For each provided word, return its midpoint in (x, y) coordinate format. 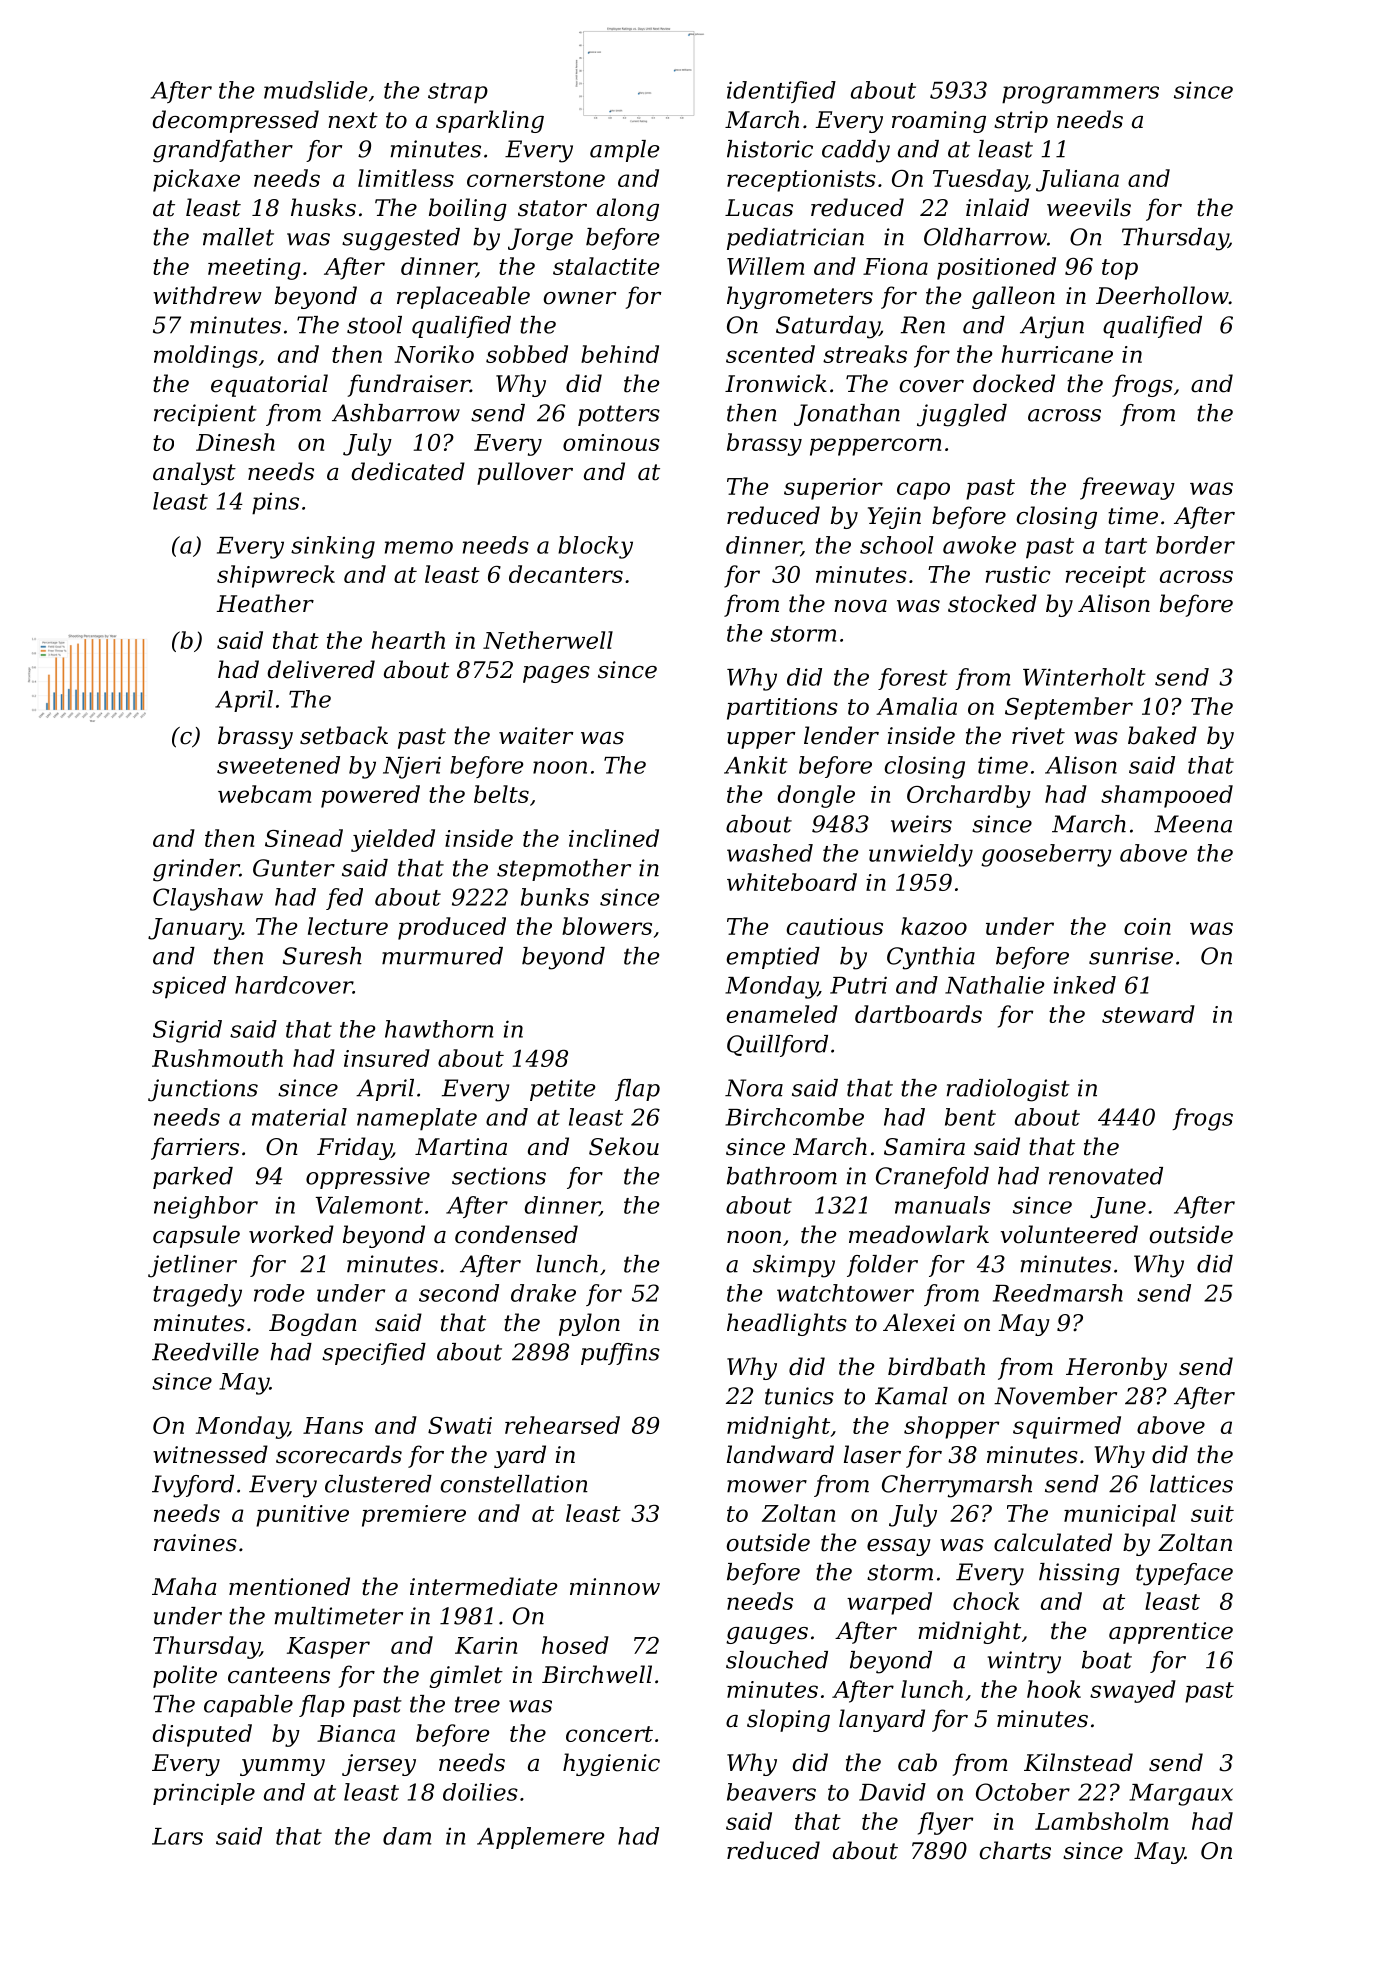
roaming (939, 122)
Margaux (1181, 1795)
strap (458, 93)
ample (624, 151)
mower (767, 1486)
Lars (177, 1836)
